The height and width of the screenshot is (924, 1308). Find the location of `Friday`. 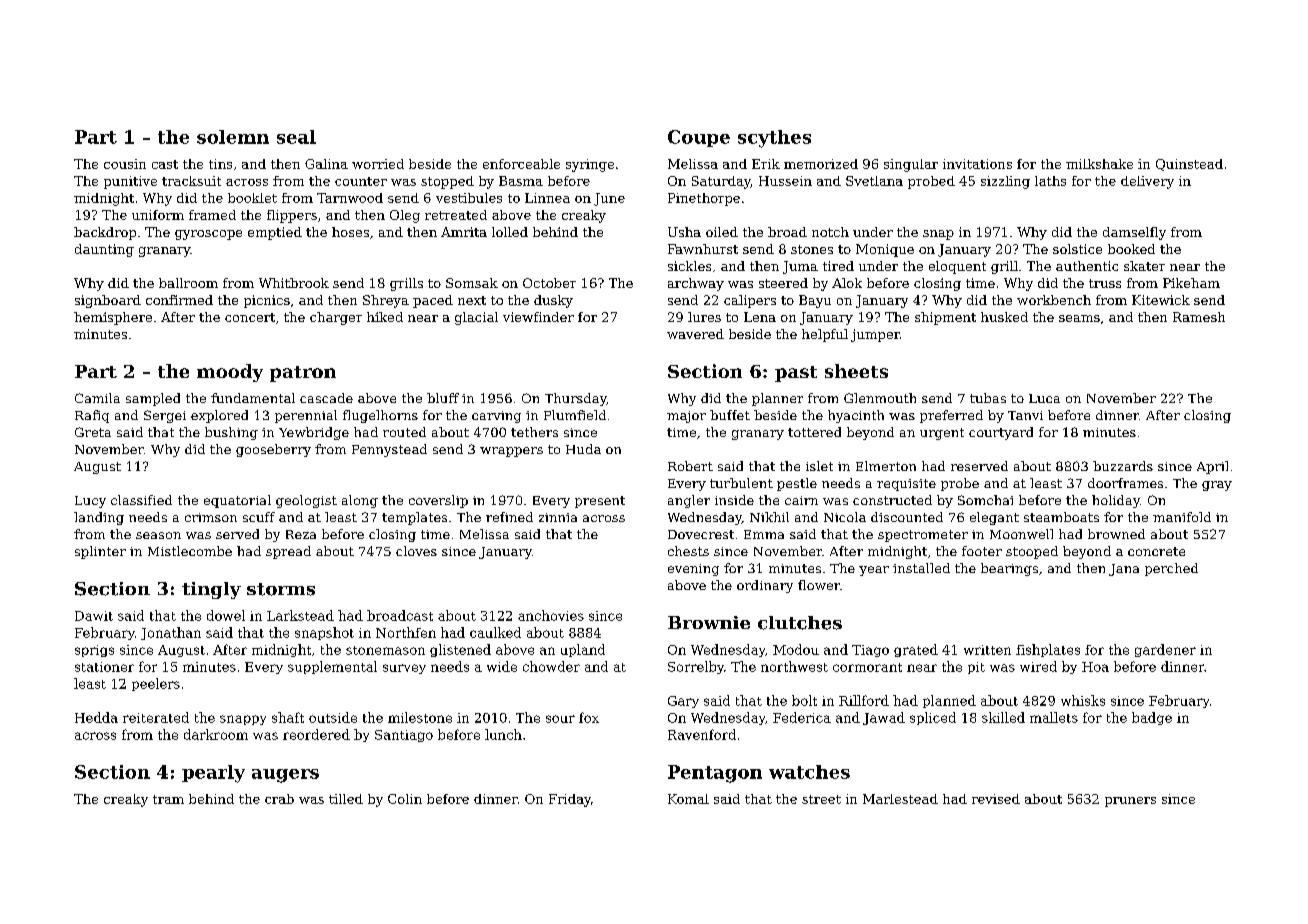

Friday is located at coordinates (570, 800).
